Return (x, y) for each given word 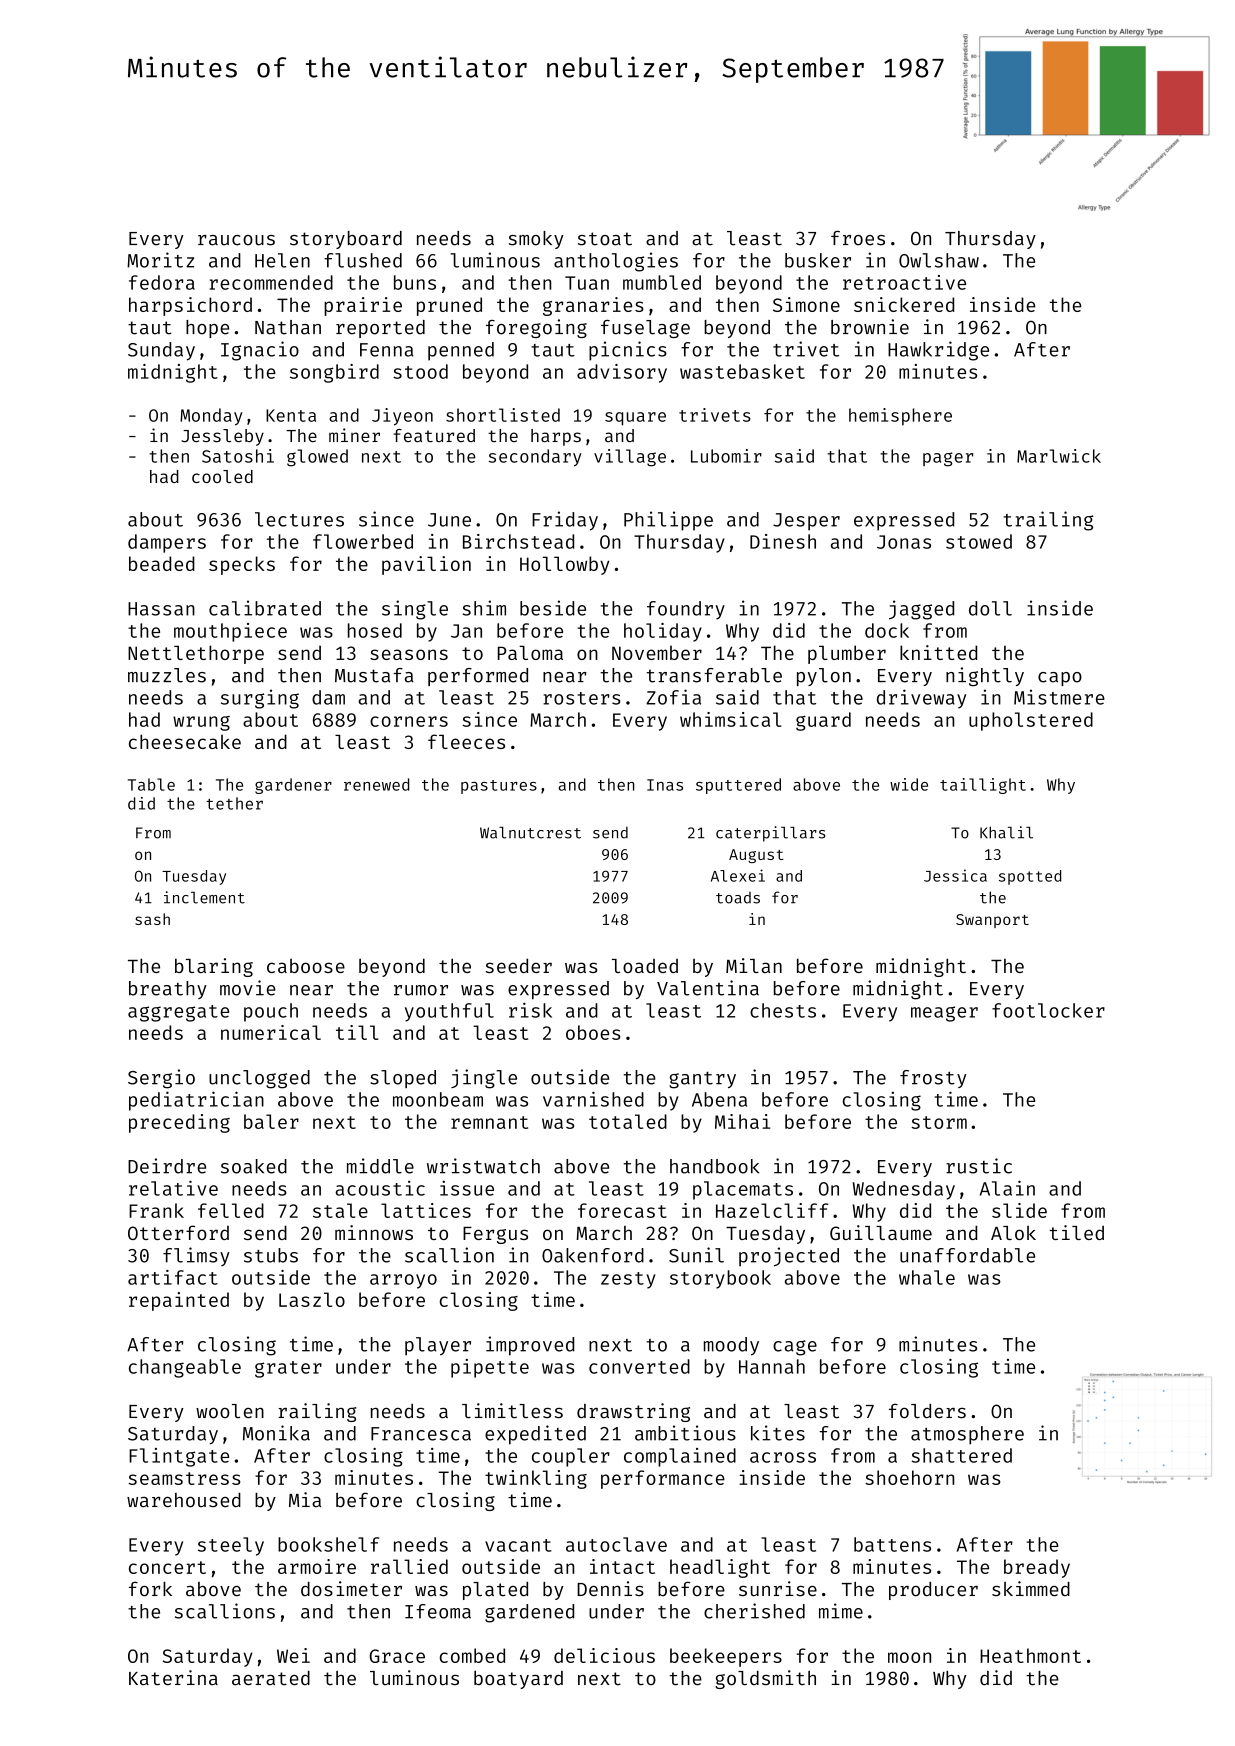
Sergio (161, 1079)
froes (858, 238)
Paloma (530, 653)
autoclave (616, 1544)
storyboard (346, 240)
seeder (519, 965)
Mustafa (374, 675)
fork (150, 1589)
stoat (605, 239)
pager (948, 459)
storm (939, 1122)
